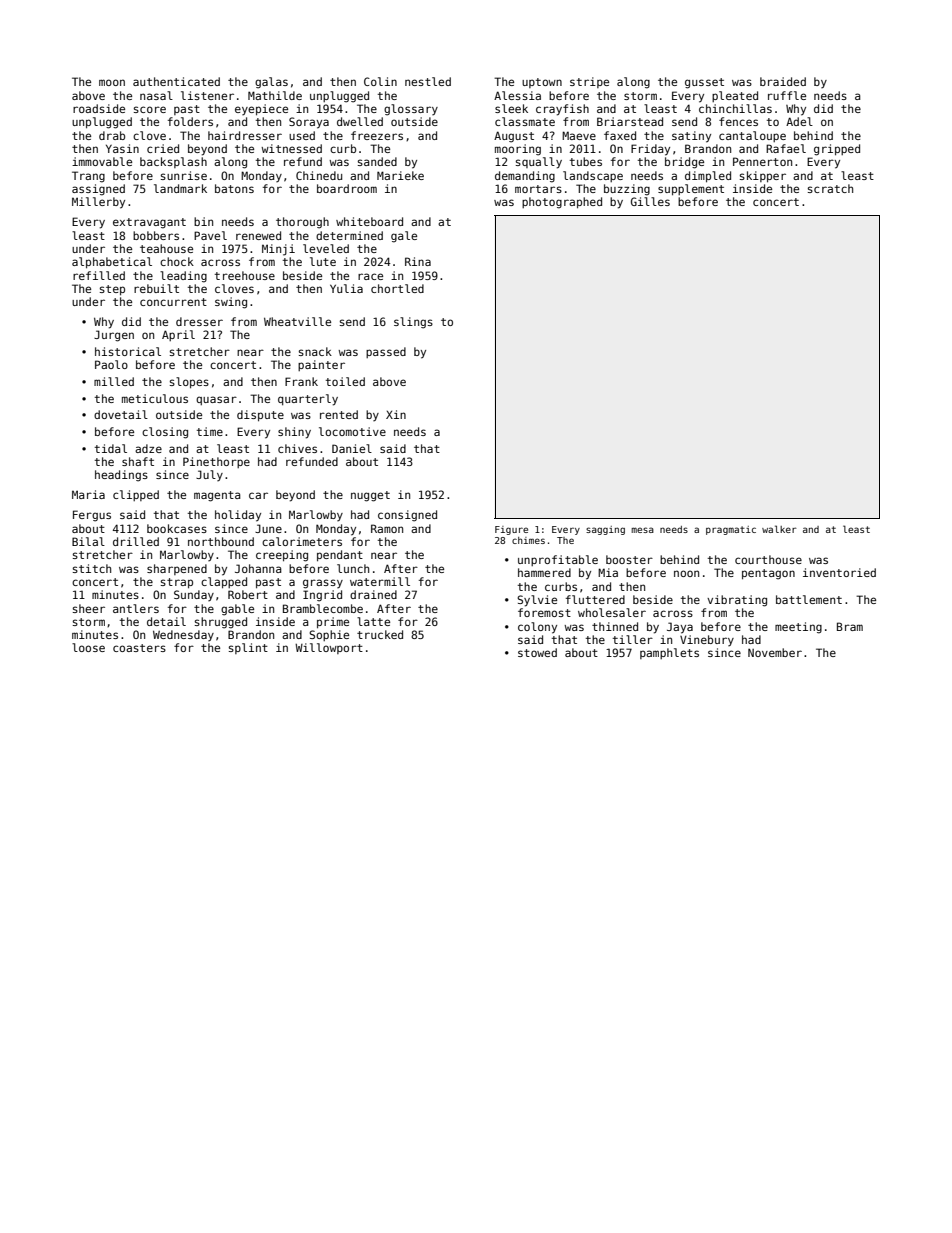 Image resolution: width=952 pixels, height=1233 pixels. I want to click on splint, so click(248, 648).
